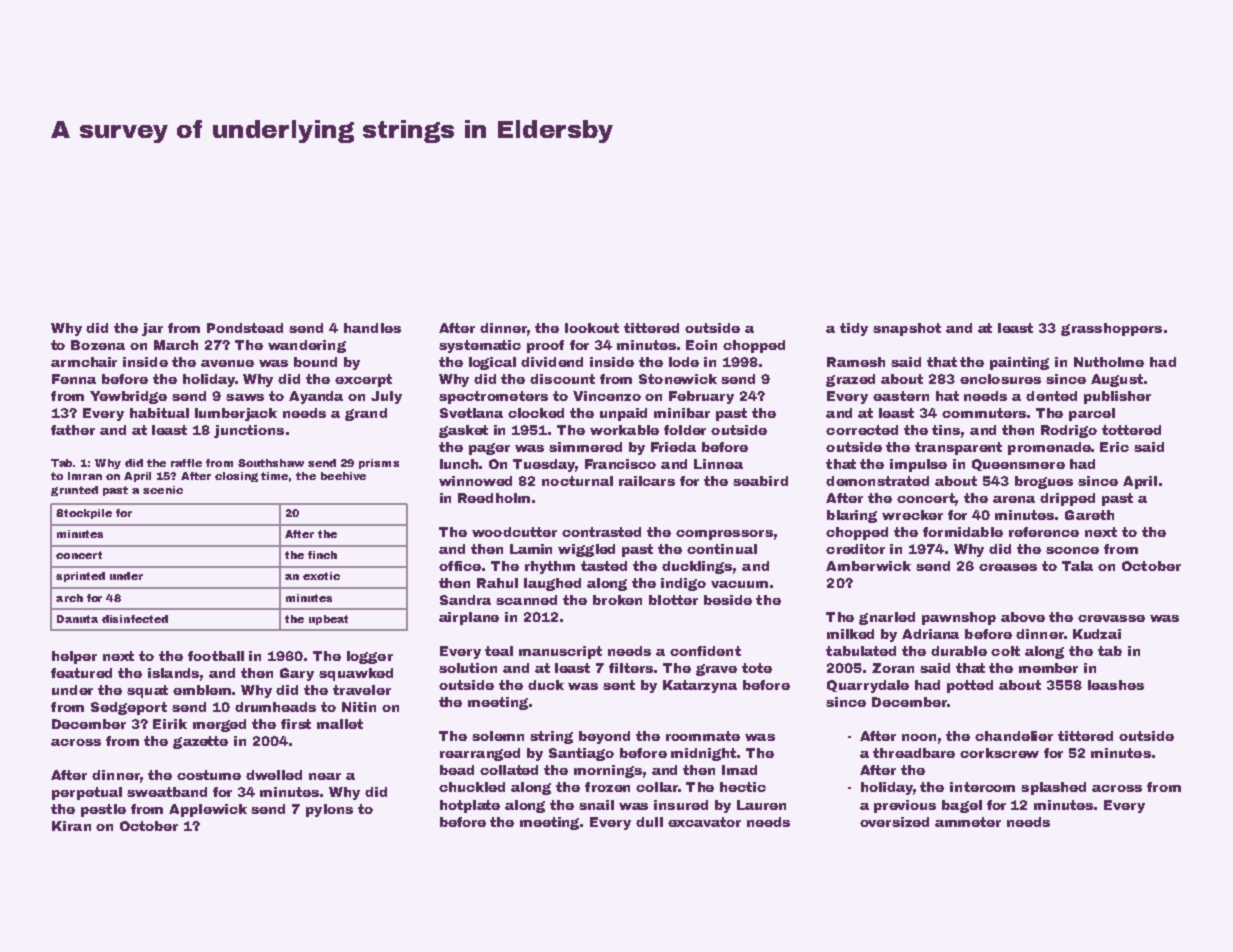  I want to click on crevasse, so click(1111, 618).
